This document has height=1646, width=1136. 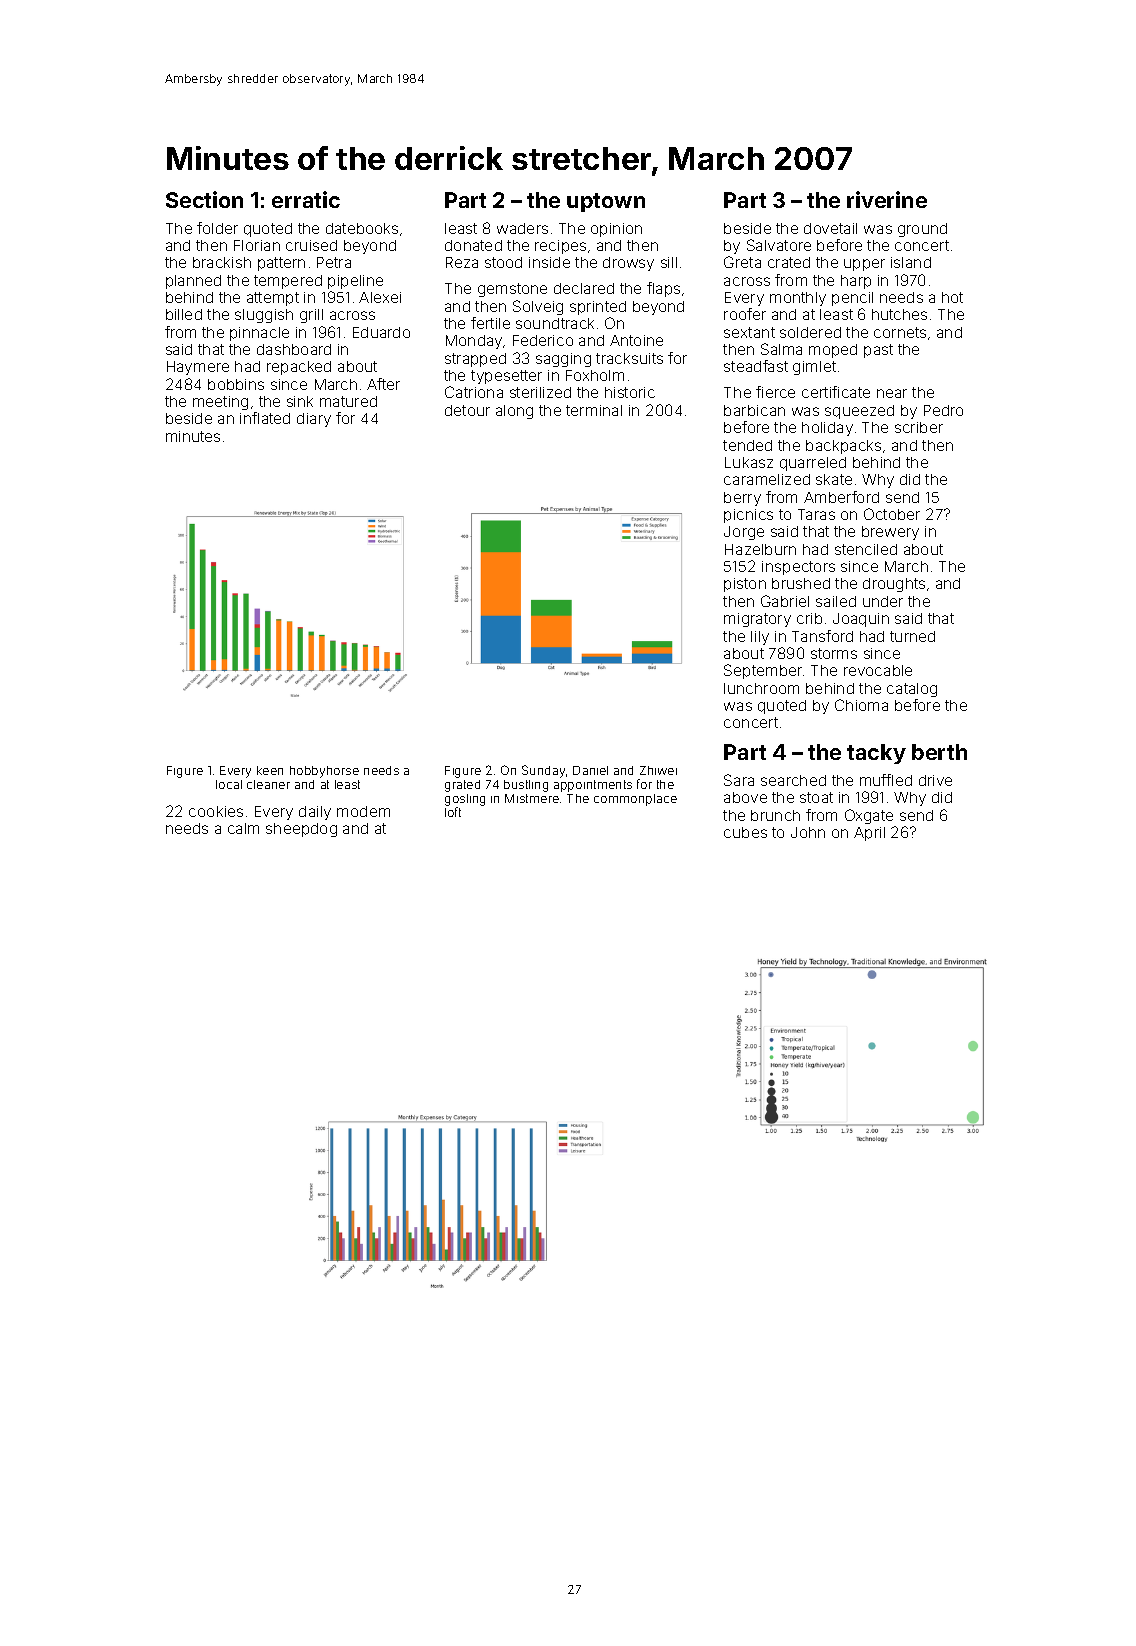 What do you see at coordinates (606, 202) in the document?
I see `uptown` at bounding box center [606, 202].
